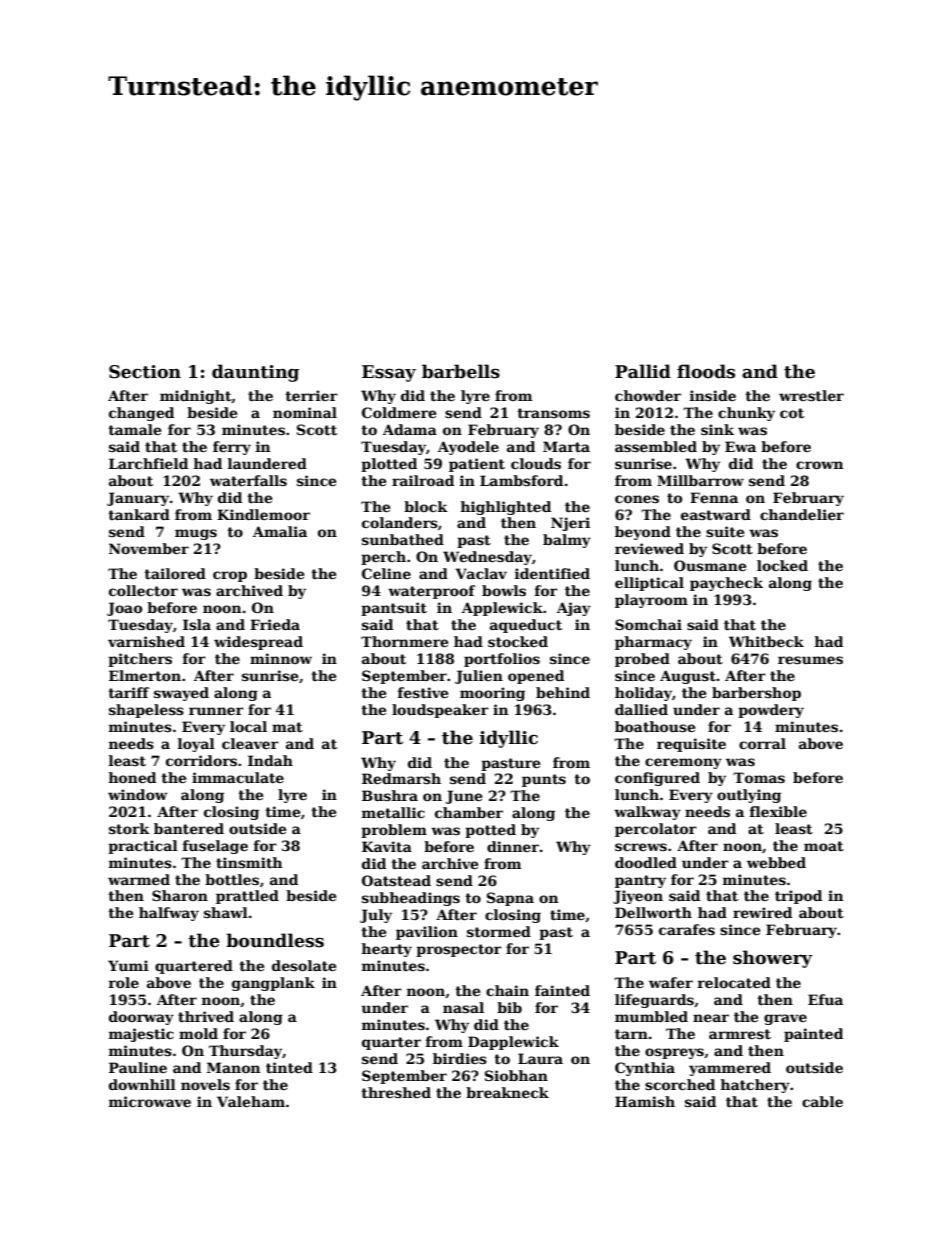  I want to click on threshed, so click(396, 1092).
